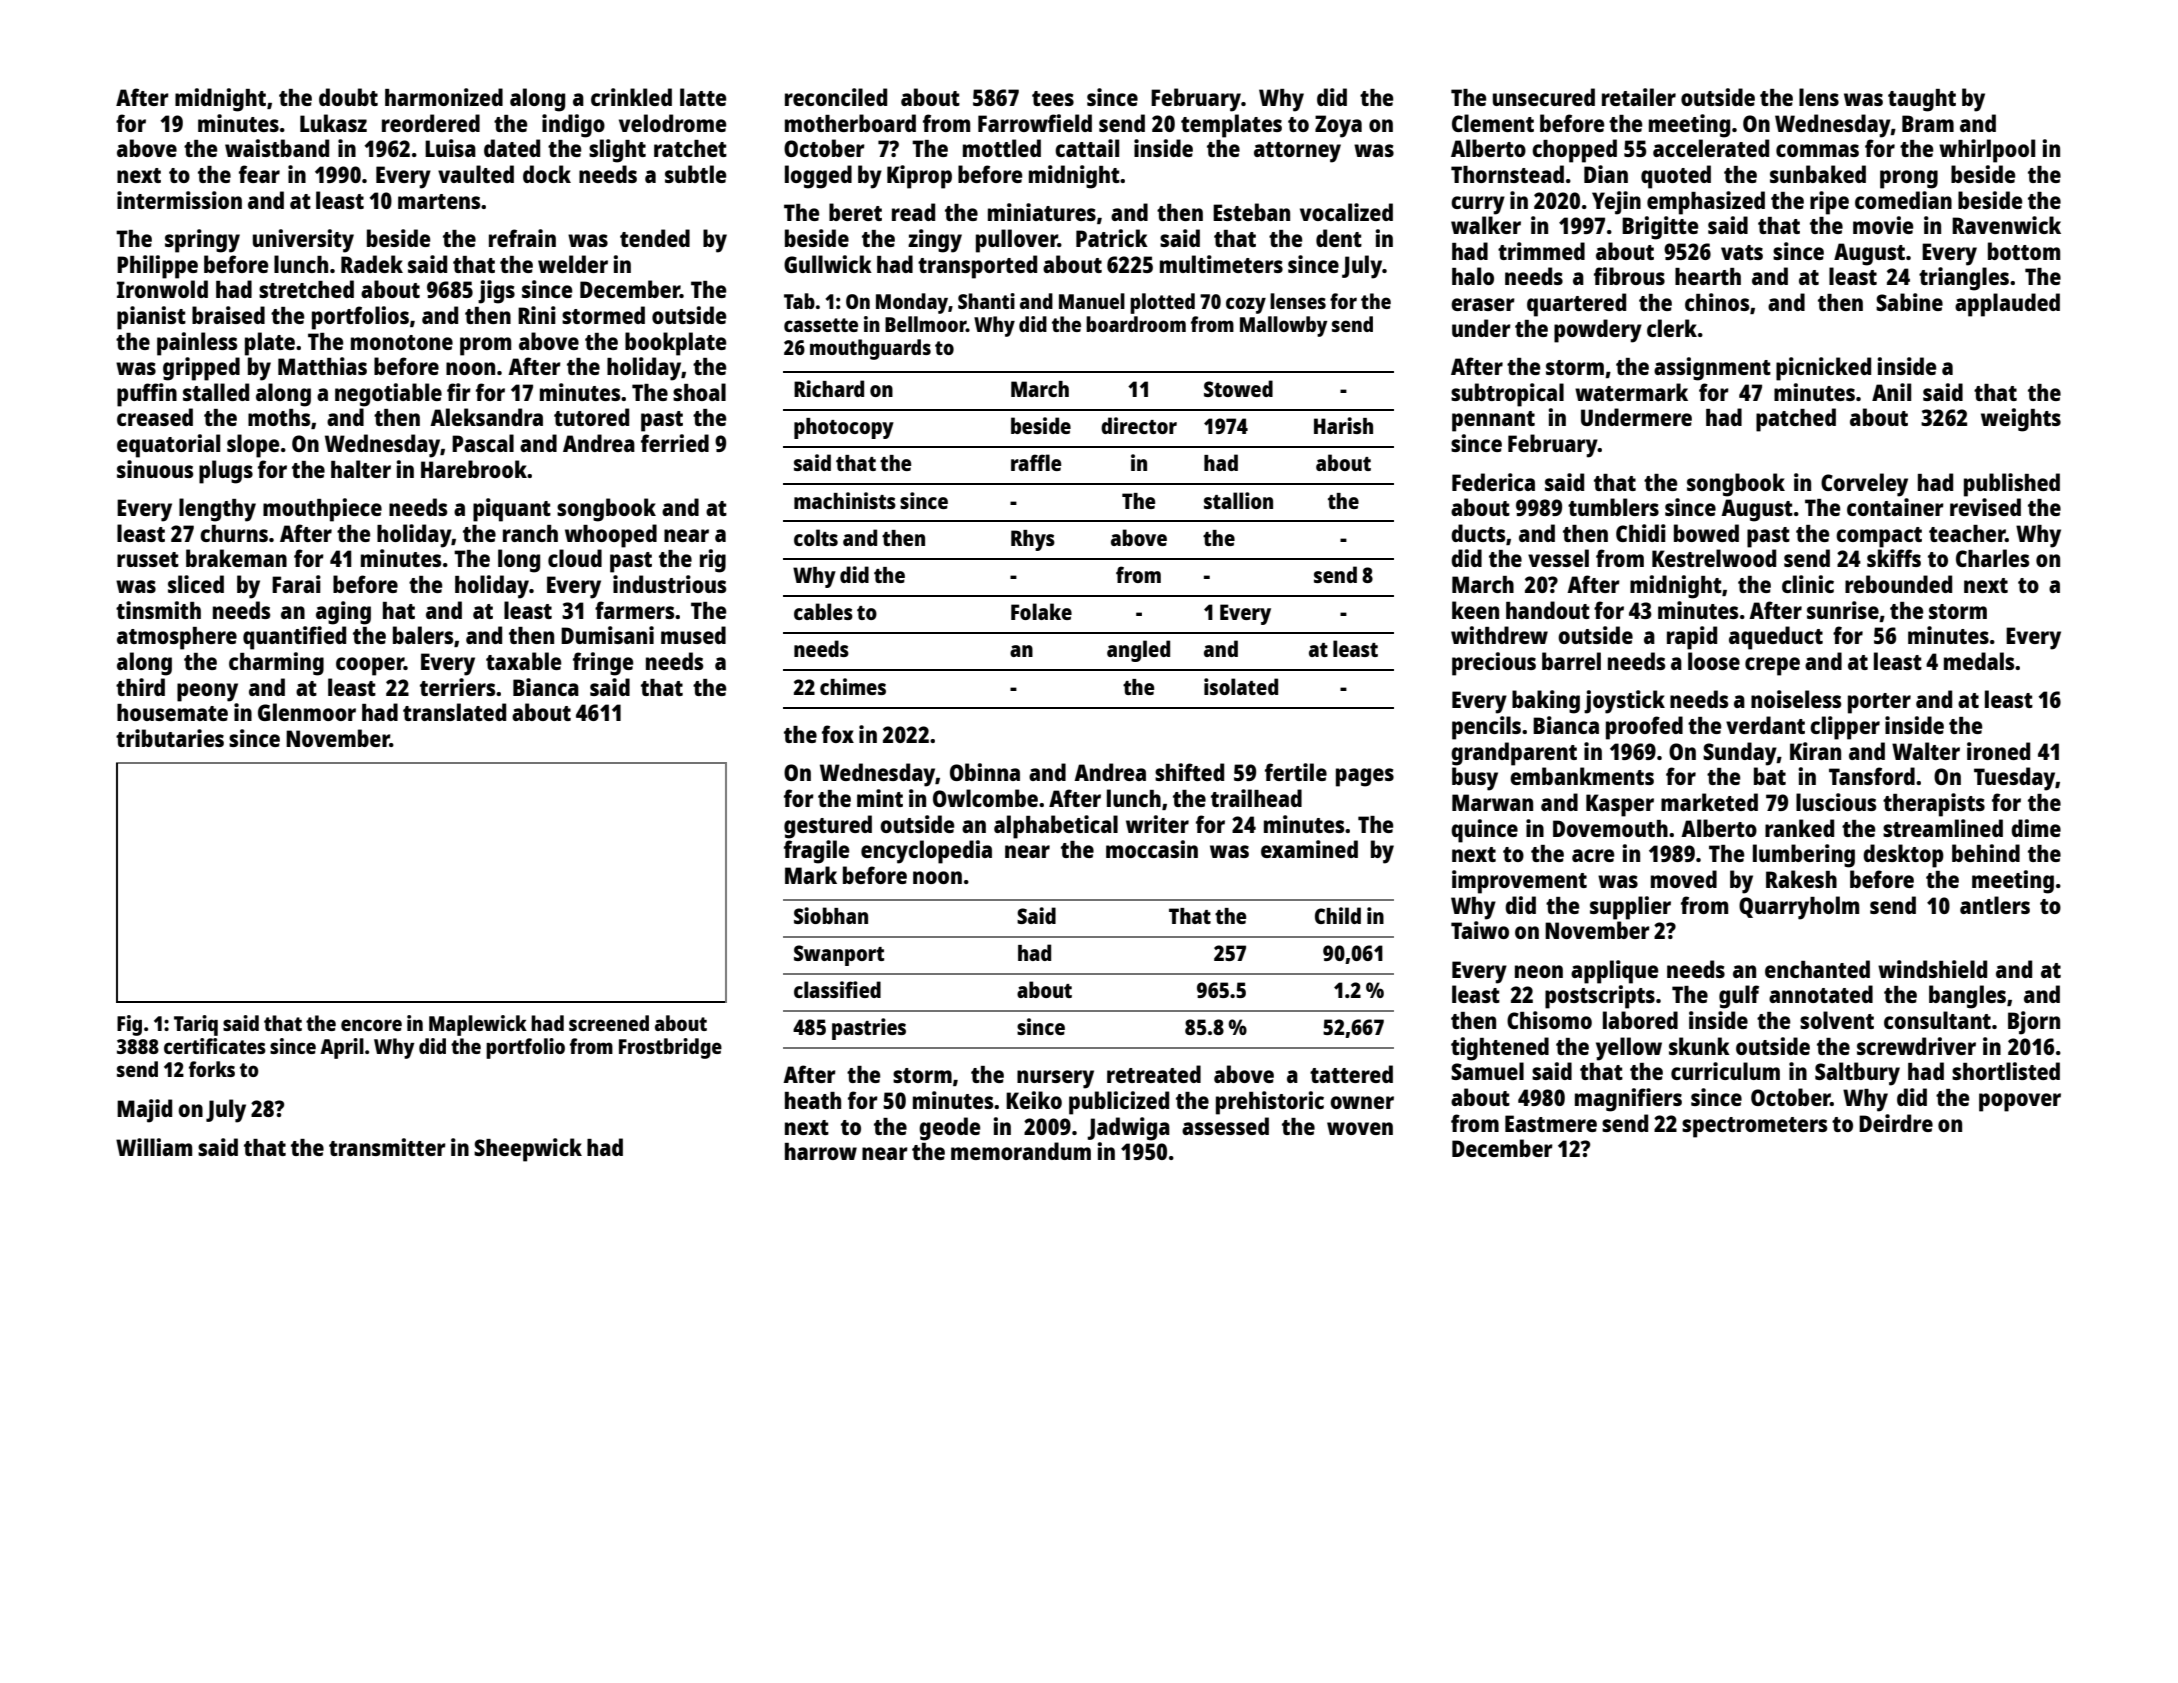 This page has height=1683, width=2178. Describe the element at coordinates (1922, 100) in the page. I see `taught` at that location.
